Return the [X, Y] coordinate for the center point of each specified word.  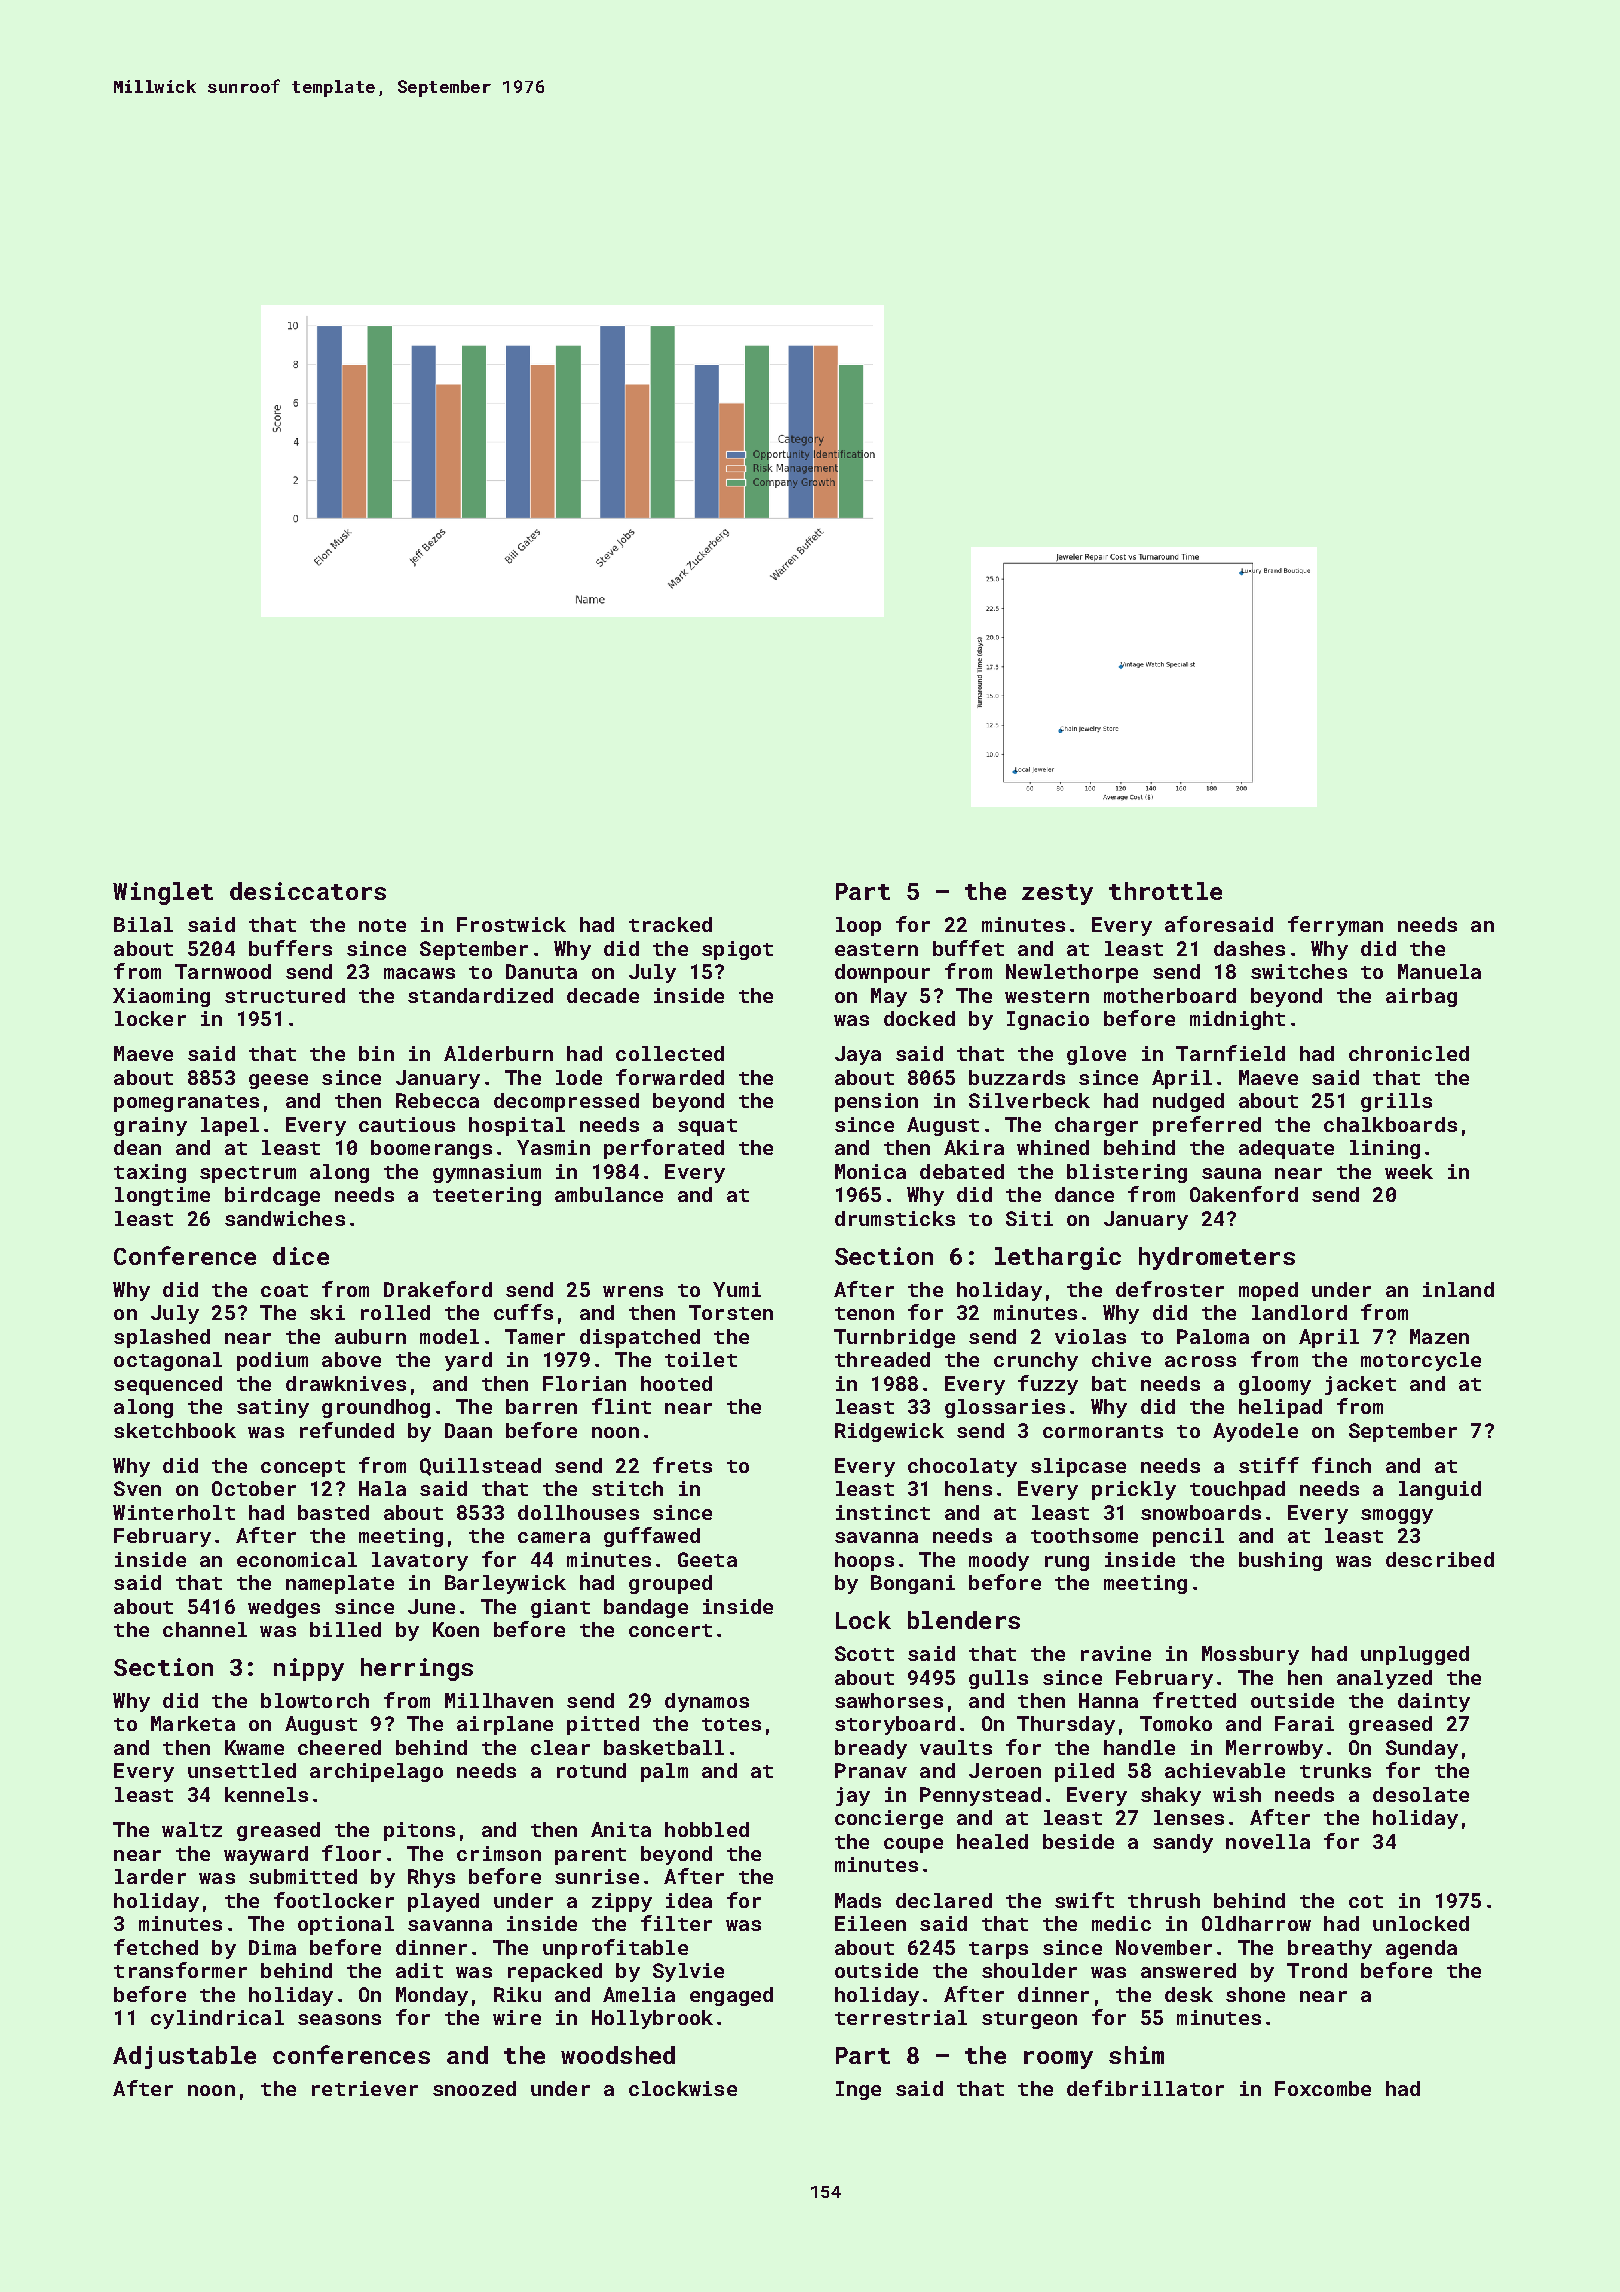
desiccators [308, 891]
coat [284, 1290]
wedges [284, 1608]
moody [999, 1561]
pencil [1188, 1537]
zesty [1057, 894]
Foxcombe [1323, 2088]
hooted [676, 1383]
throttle [1165, 891]
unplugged [1415, 1655]
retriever [365, 2088]
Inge [858, 2090]
